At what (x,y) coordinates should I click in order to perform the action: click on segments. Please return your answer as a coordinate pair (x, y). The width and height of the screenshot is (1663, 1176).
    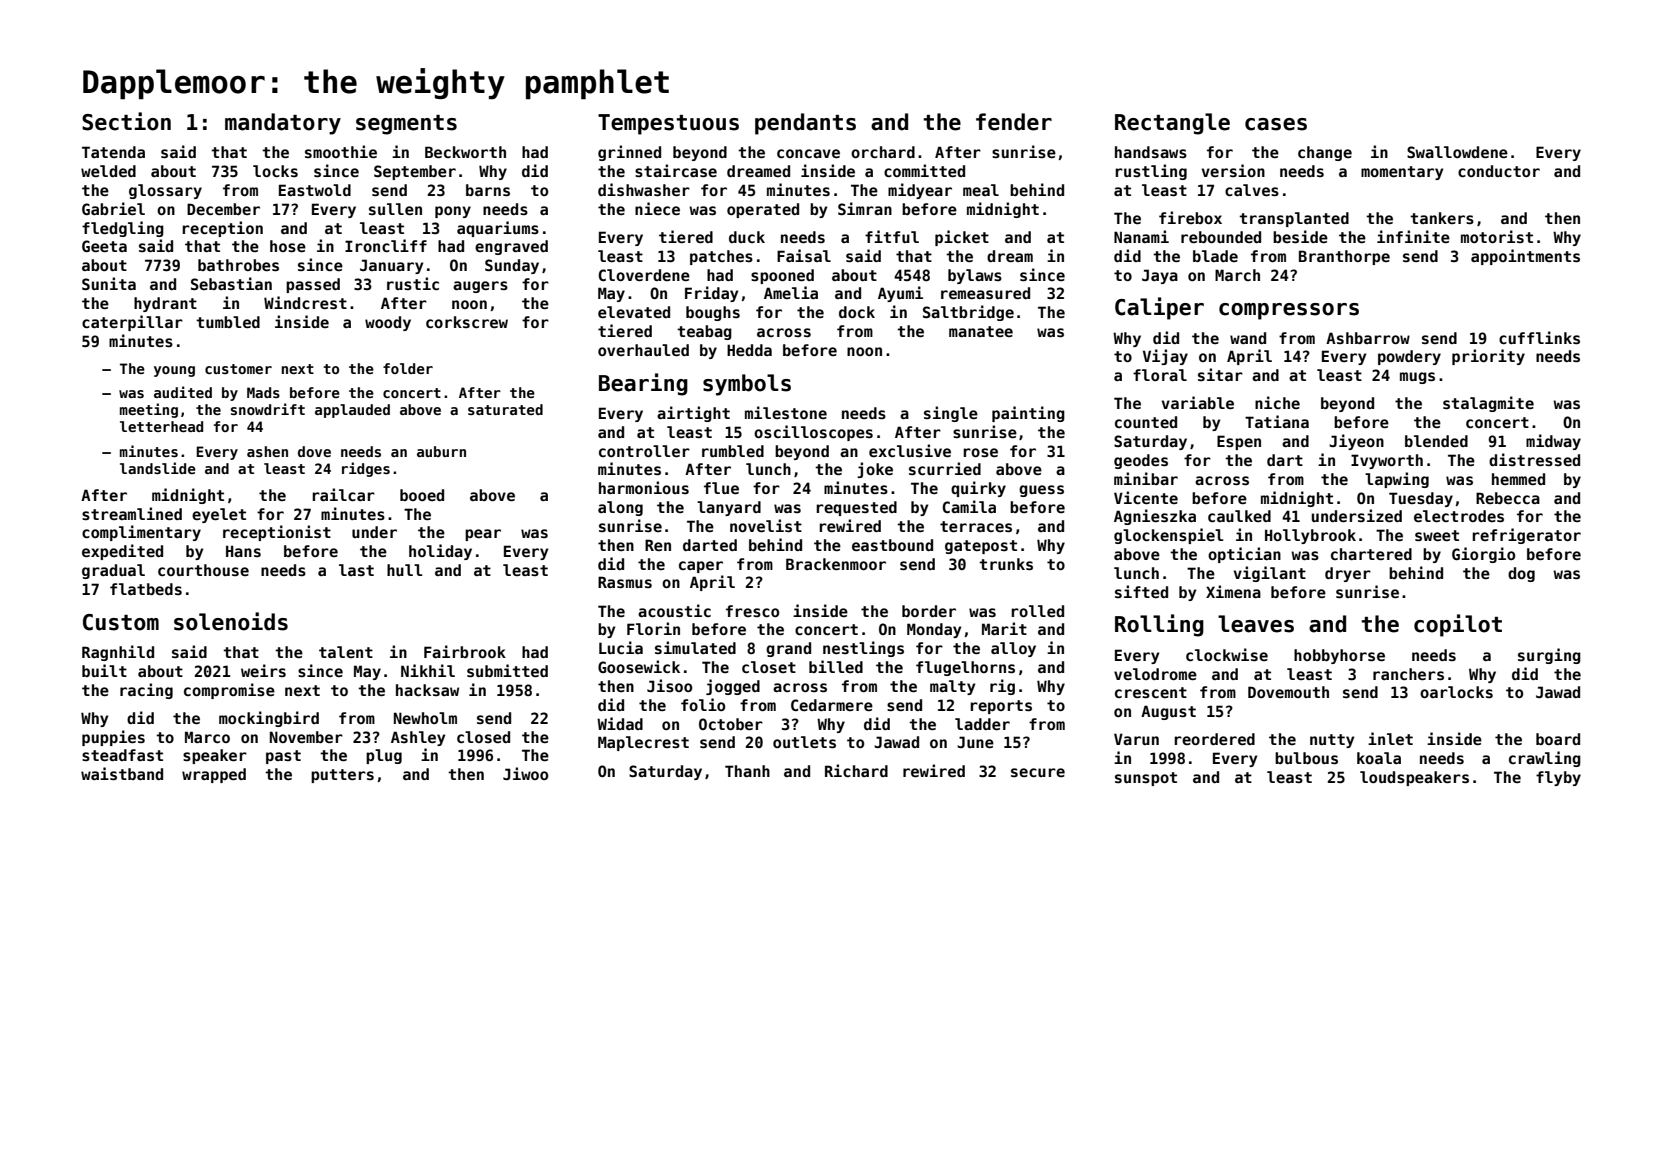
    Looking at the image, I should click on (406, 125).
